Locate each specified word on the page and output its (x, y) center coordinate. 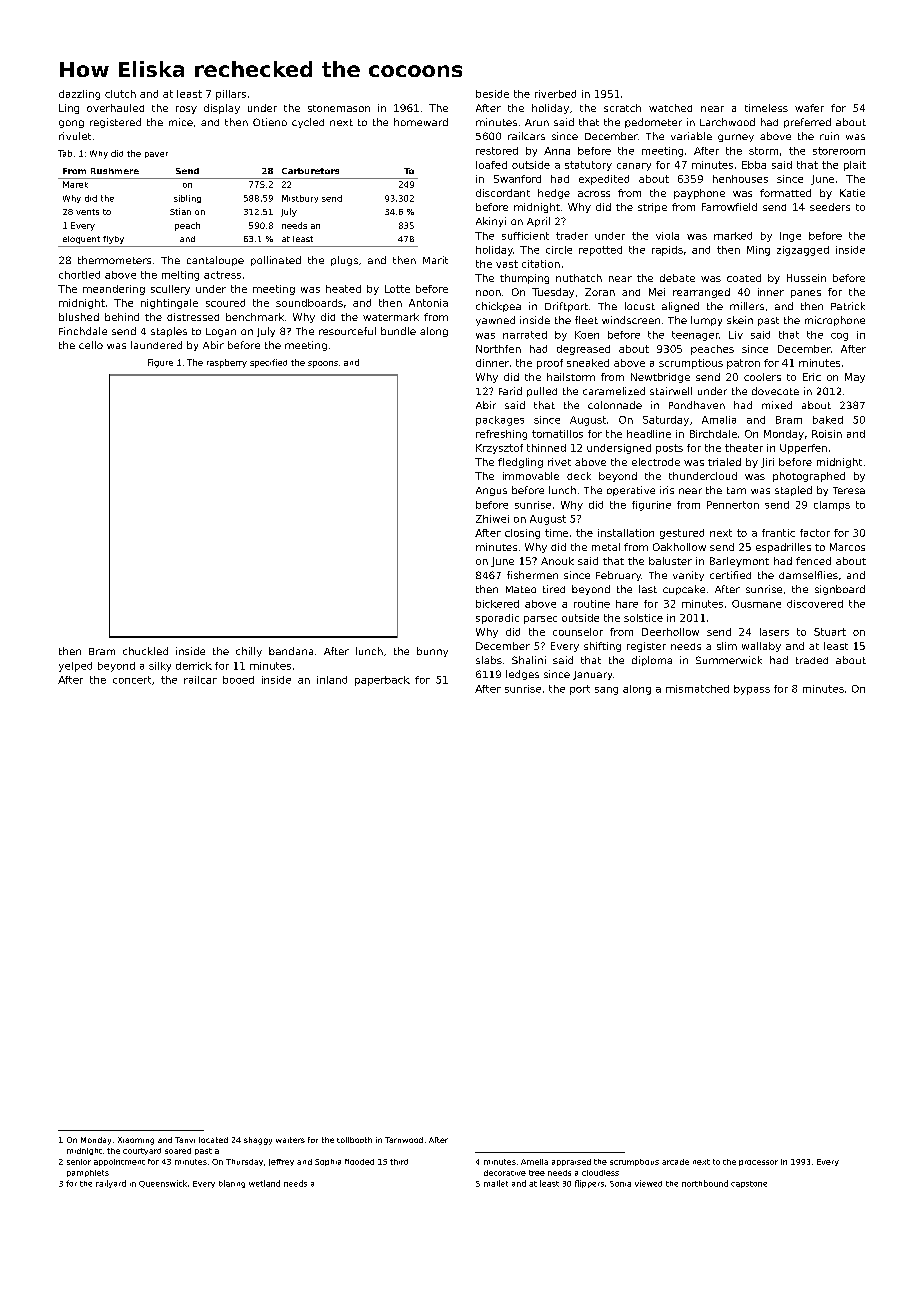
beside (492, 94)
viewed (648, 1183)
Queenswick (163, 1184)
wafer (809, 108)
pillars (231, 95)
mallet (496, 1183)
